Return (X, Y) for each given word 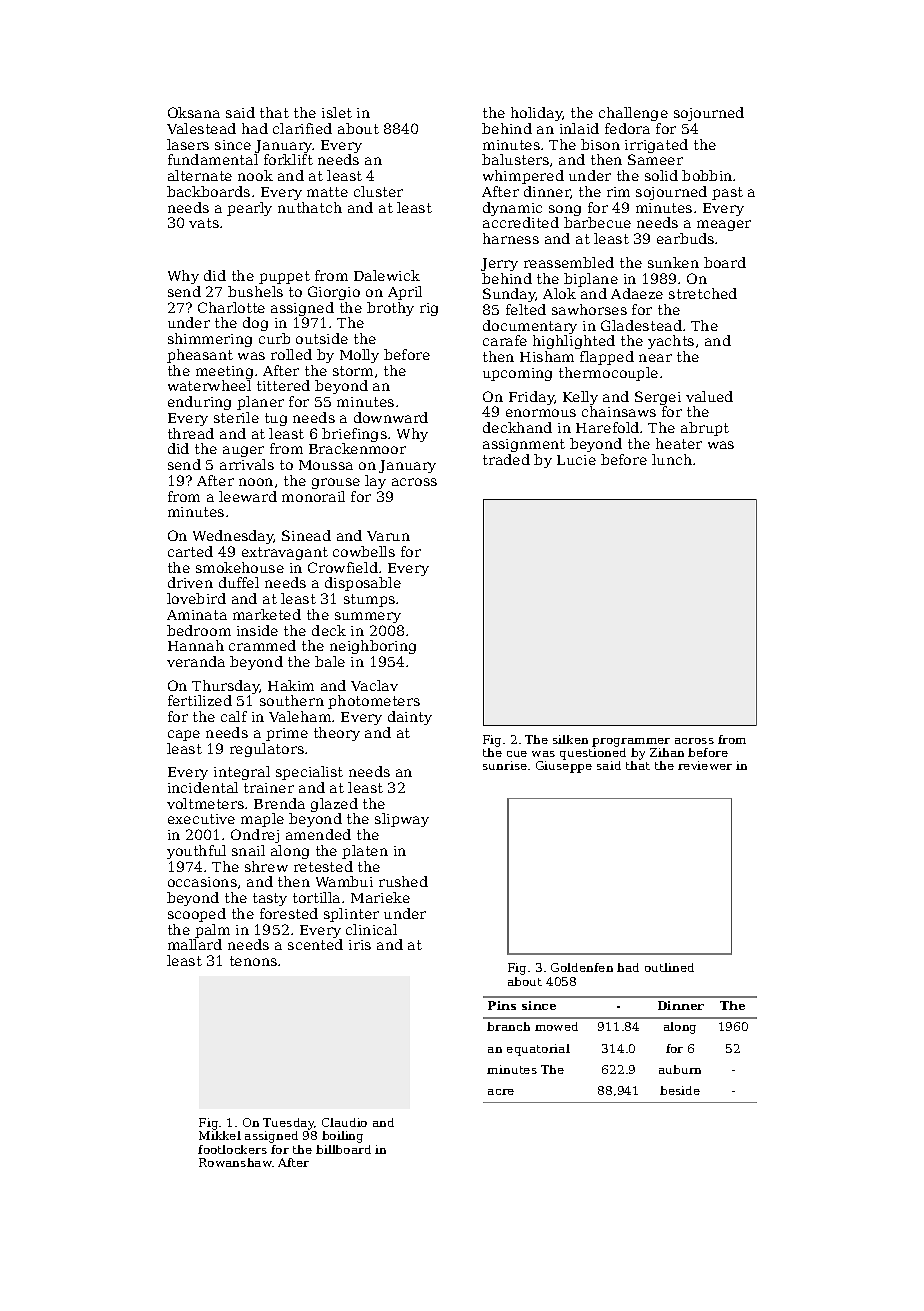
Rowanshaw (235, 1162)
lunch (672, 459)
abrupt (705, 429)
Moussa (326, 465)
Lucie (576, 460)
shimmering (210, 340)
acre (501, 1092)
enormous (541, 413)
